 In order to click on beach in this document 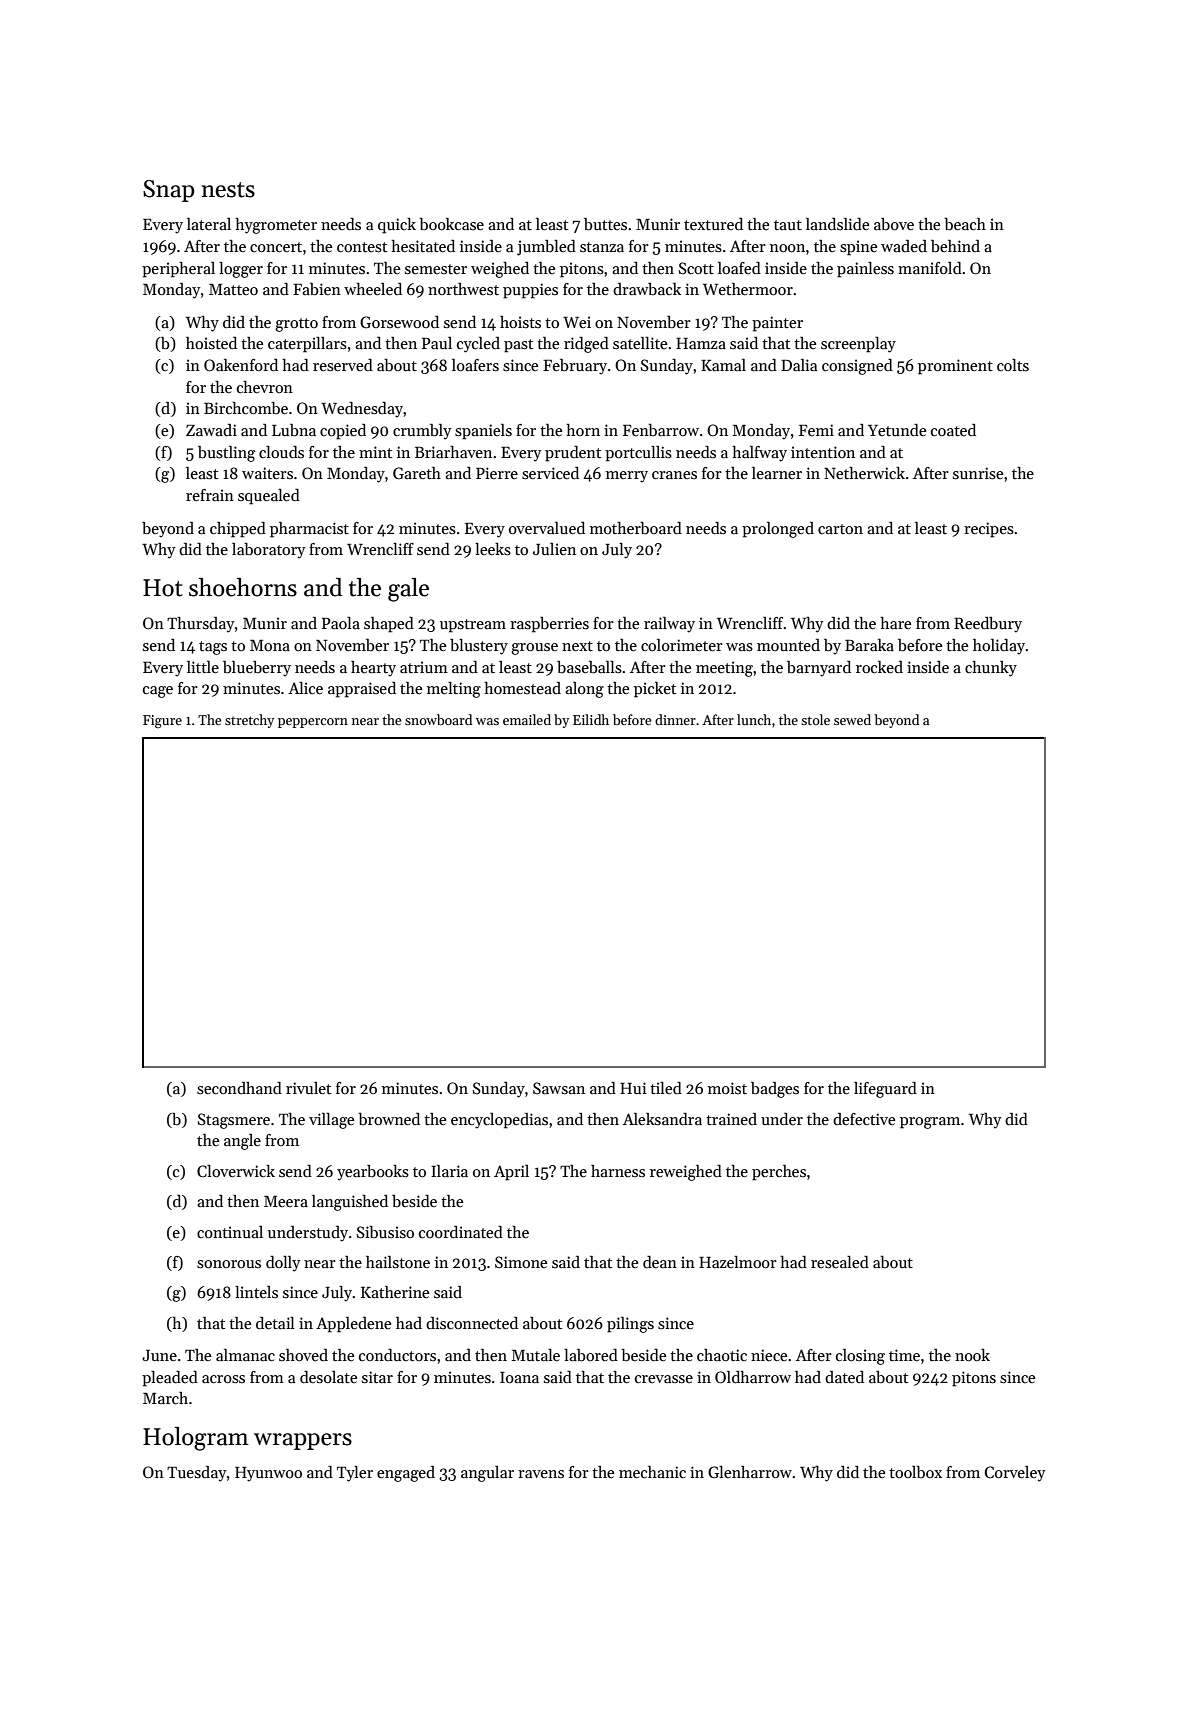, I will do `click(965, 224)`.
